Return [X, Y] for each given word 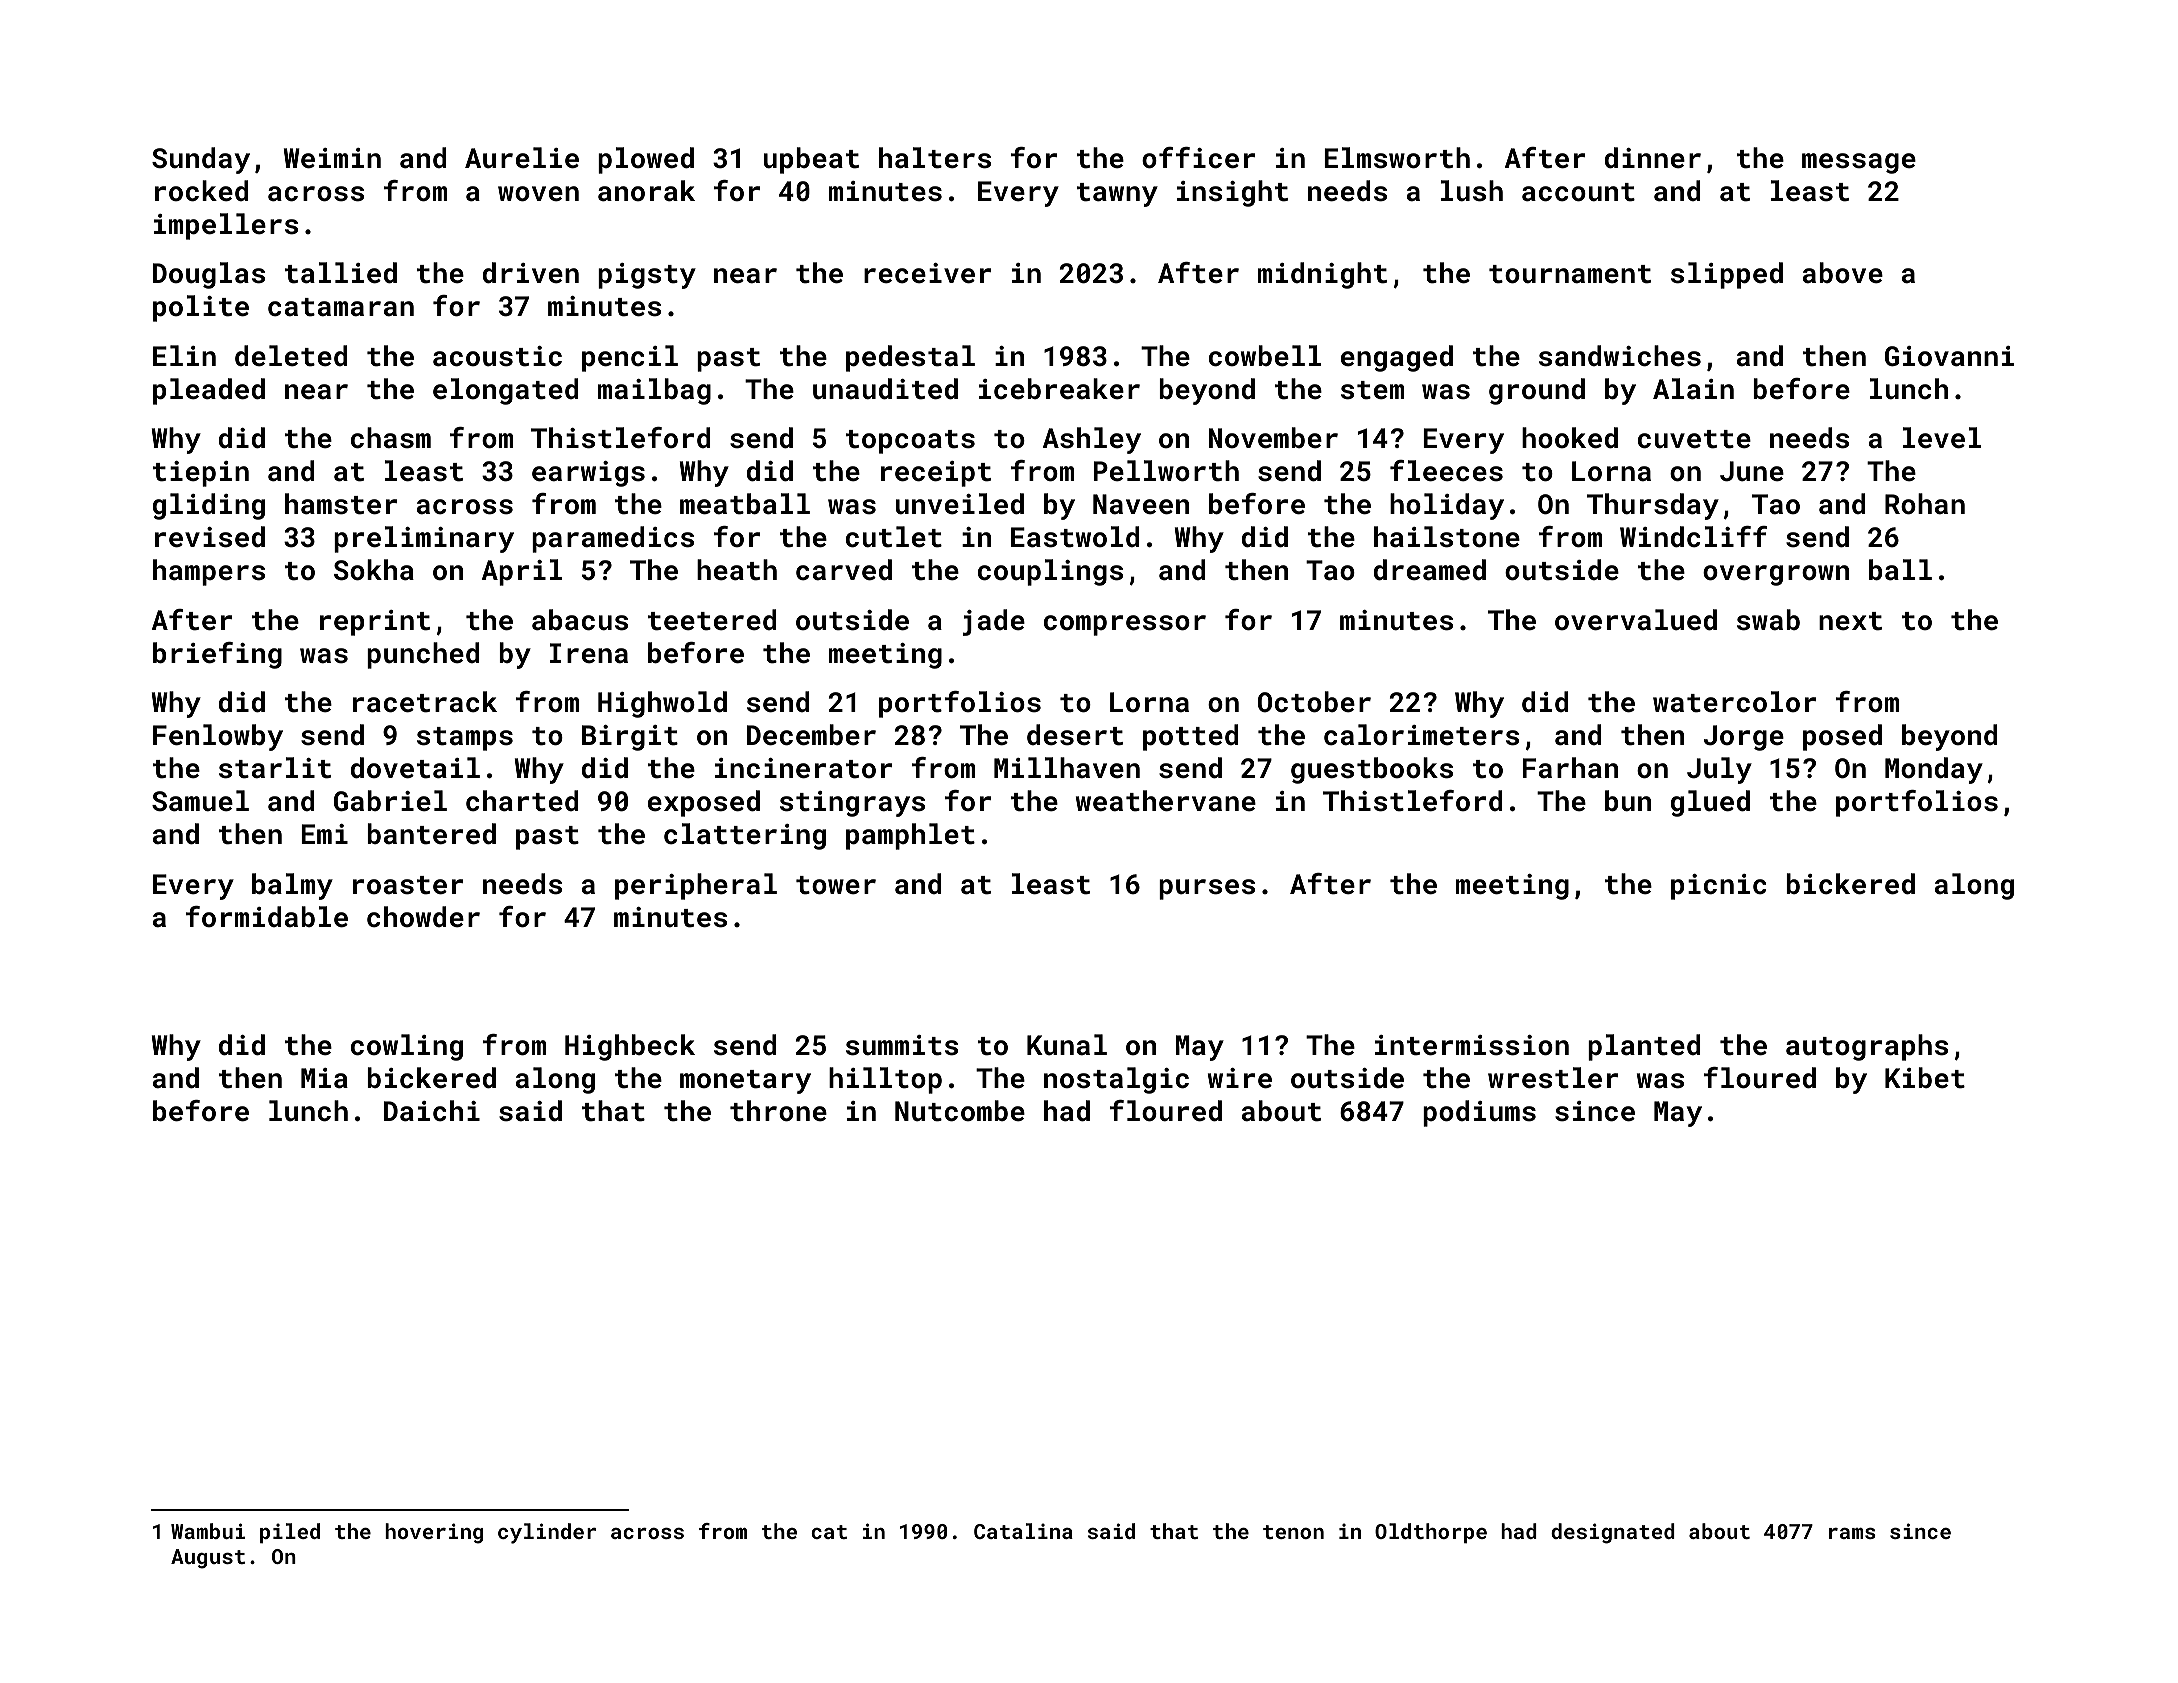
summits [902, 1045]
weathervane [1166, 801]
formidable [267, 917]
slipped [1727, 275]
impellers [226, 226]
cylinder [547, 1533]
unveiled [960, 504]
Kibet [1925, 1078]
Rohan [1925, 504]
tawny [1117, 195]
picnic [1718, 887]
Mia [324, 1078]
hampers [209, 572]
